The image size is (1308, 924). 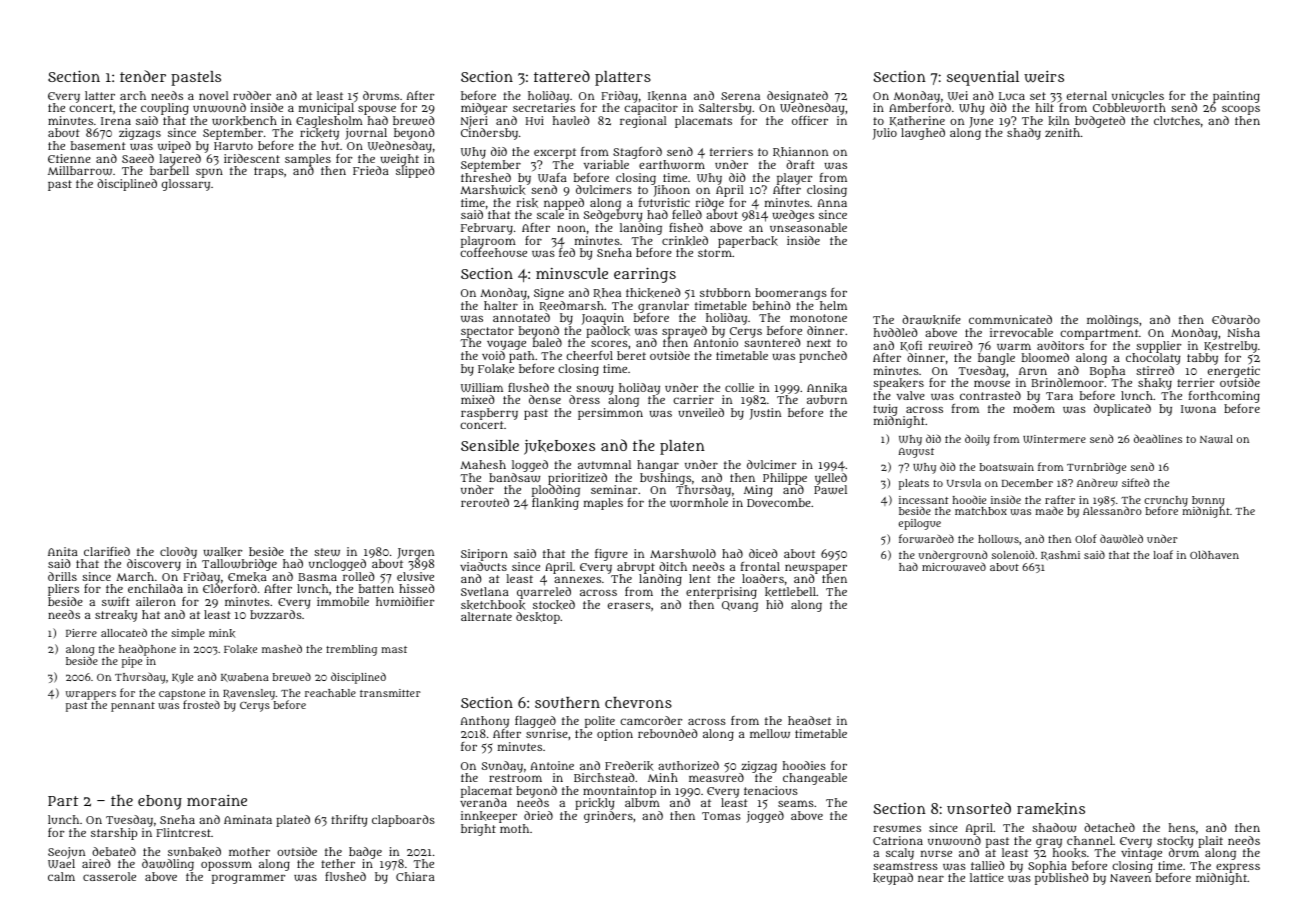 I want to click on reachable, so click(x=330, y=693).
